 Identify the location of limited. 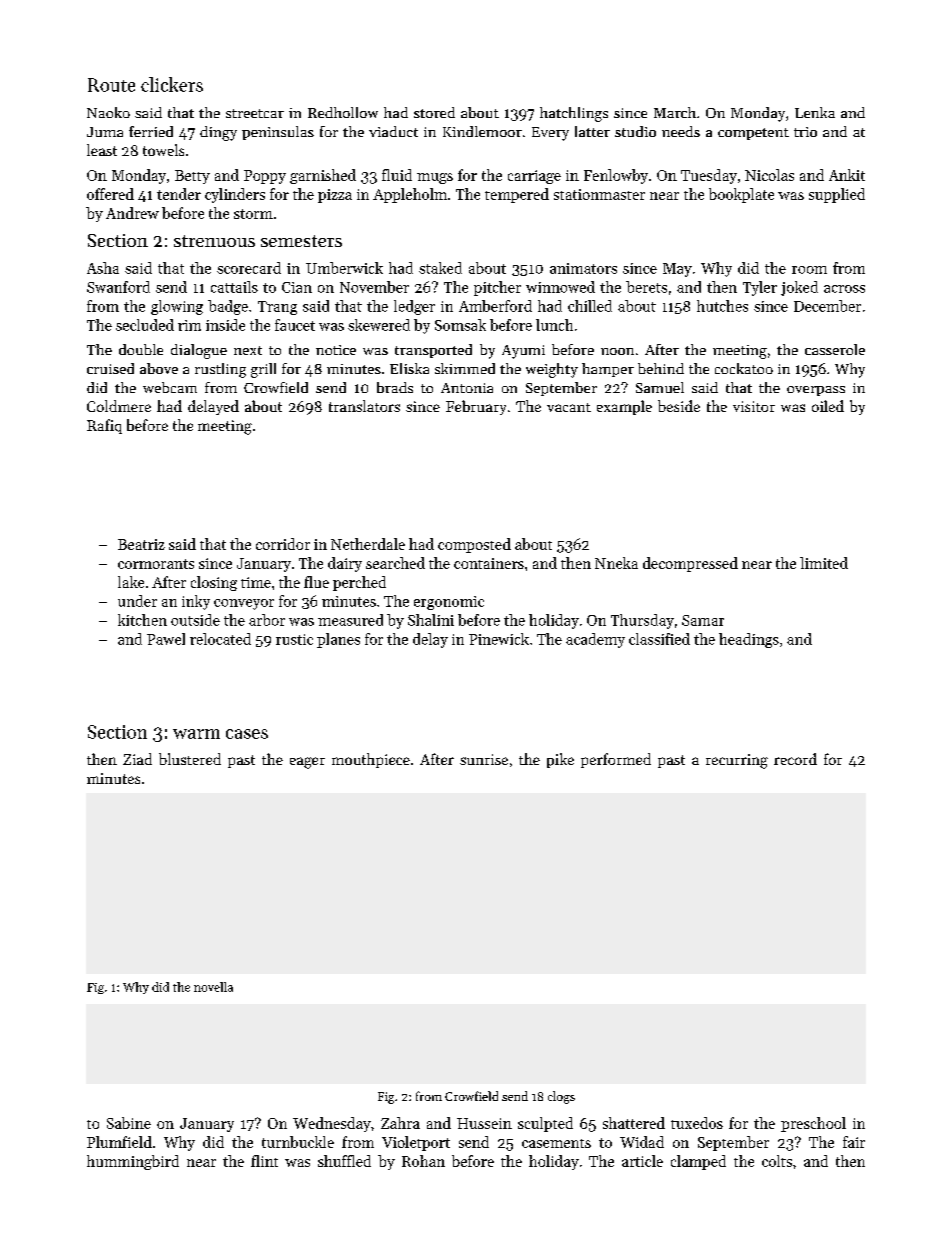
(824, 563).
